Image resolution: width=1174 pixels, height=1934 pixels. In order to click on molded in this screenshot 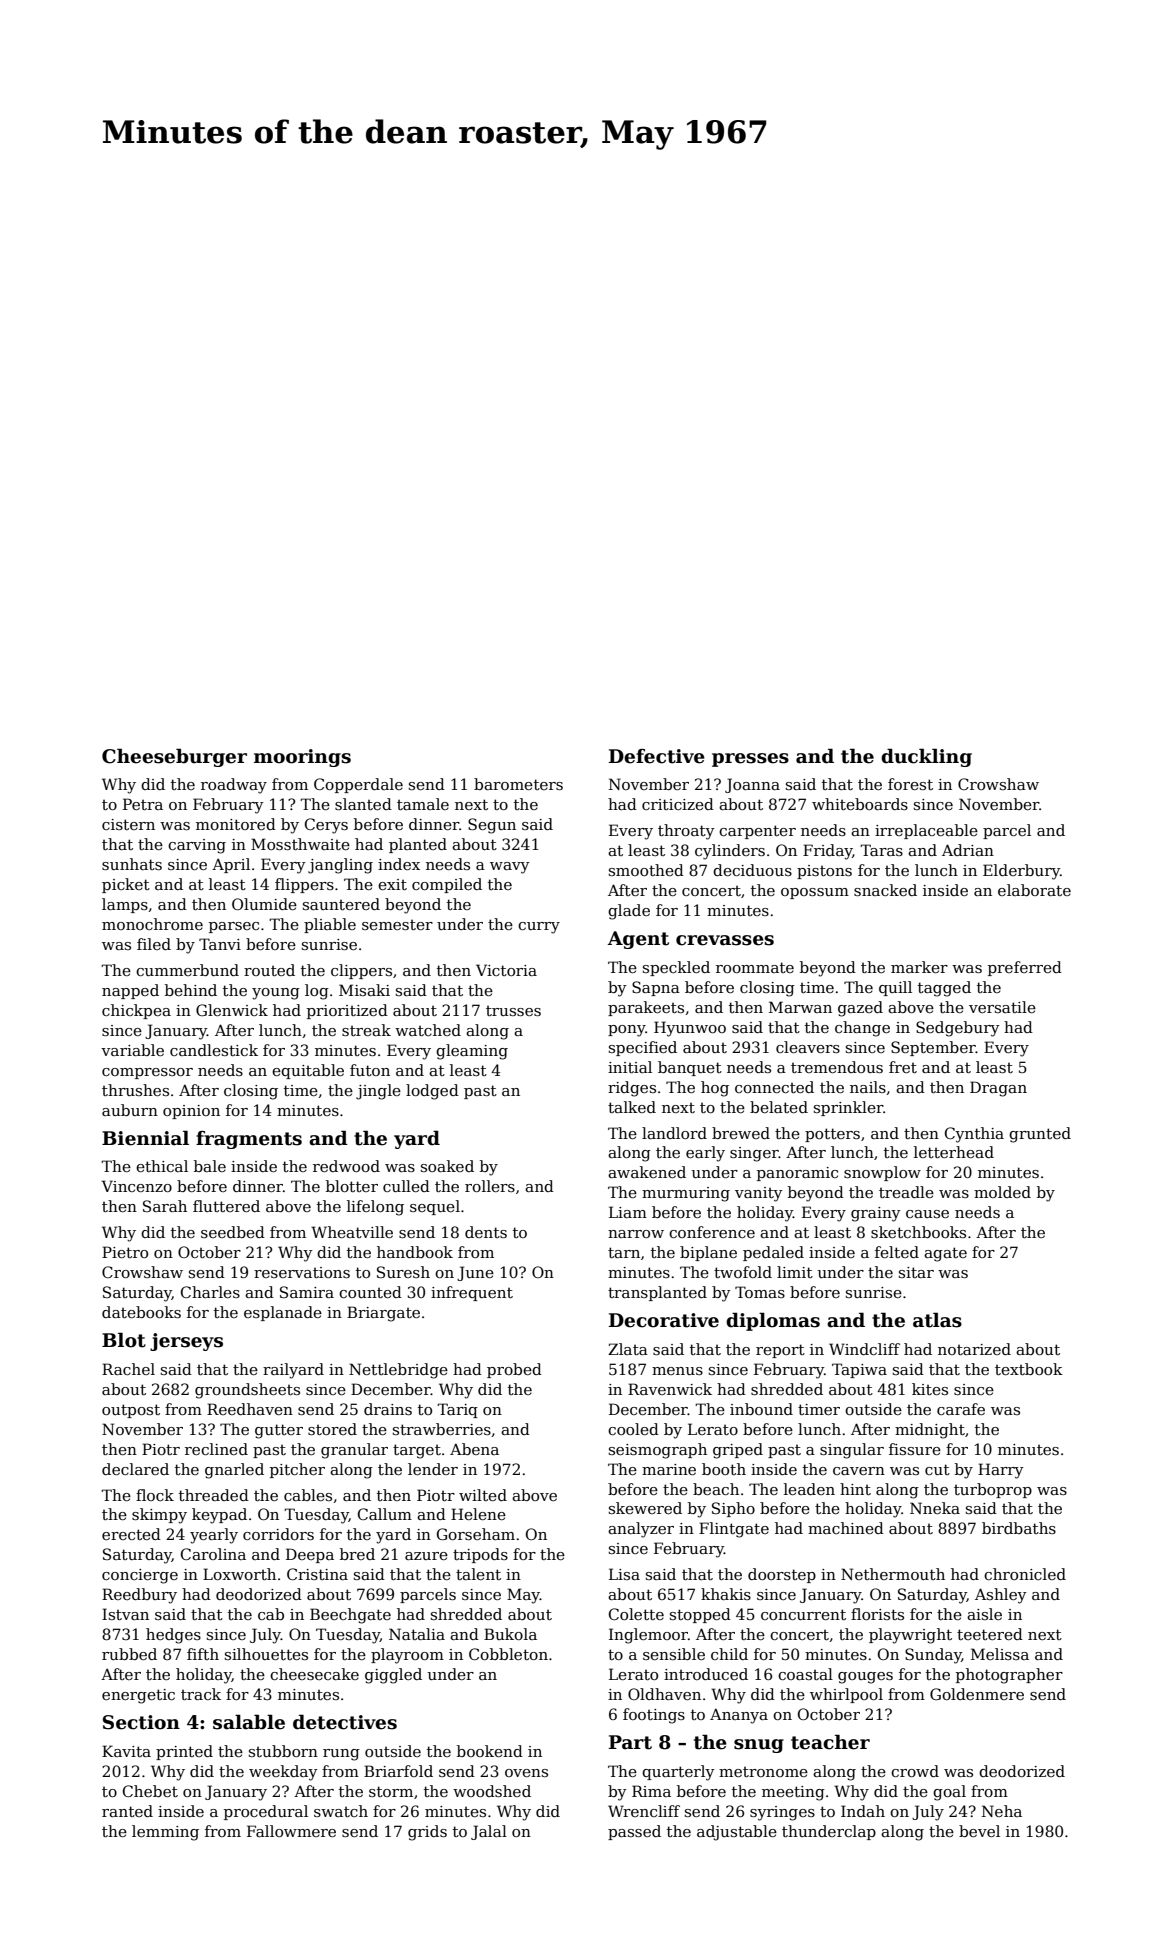, I will do `click(1002, 1192)`.
